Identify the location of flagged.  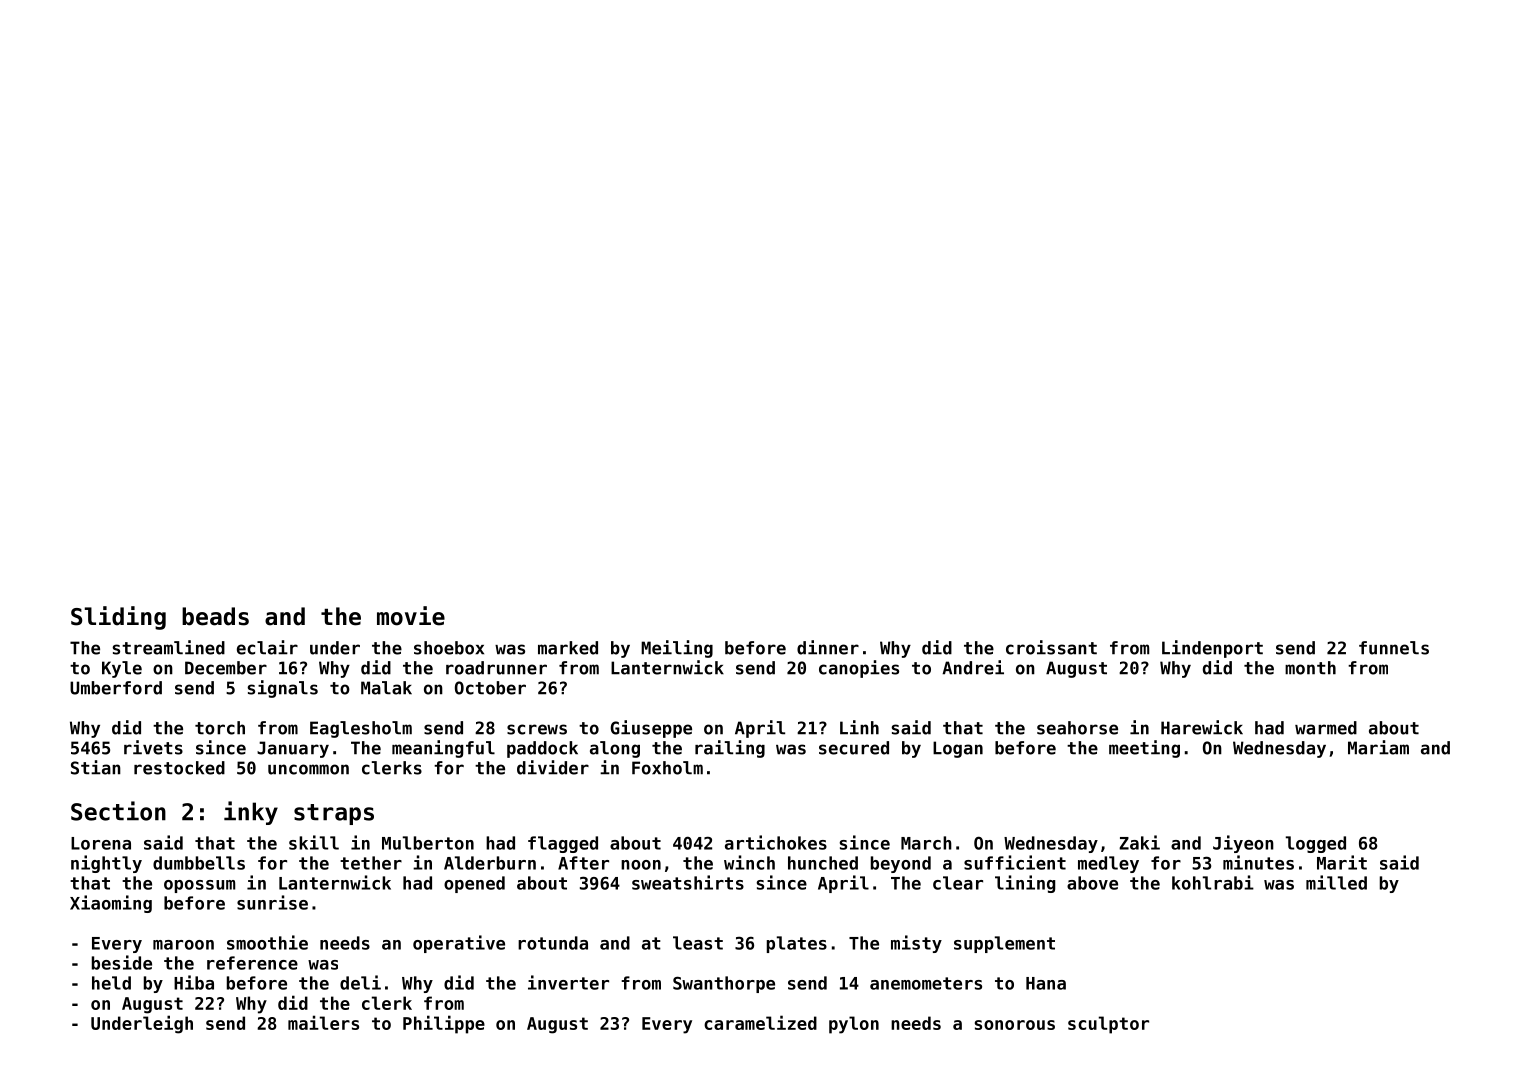
(563, 844).
